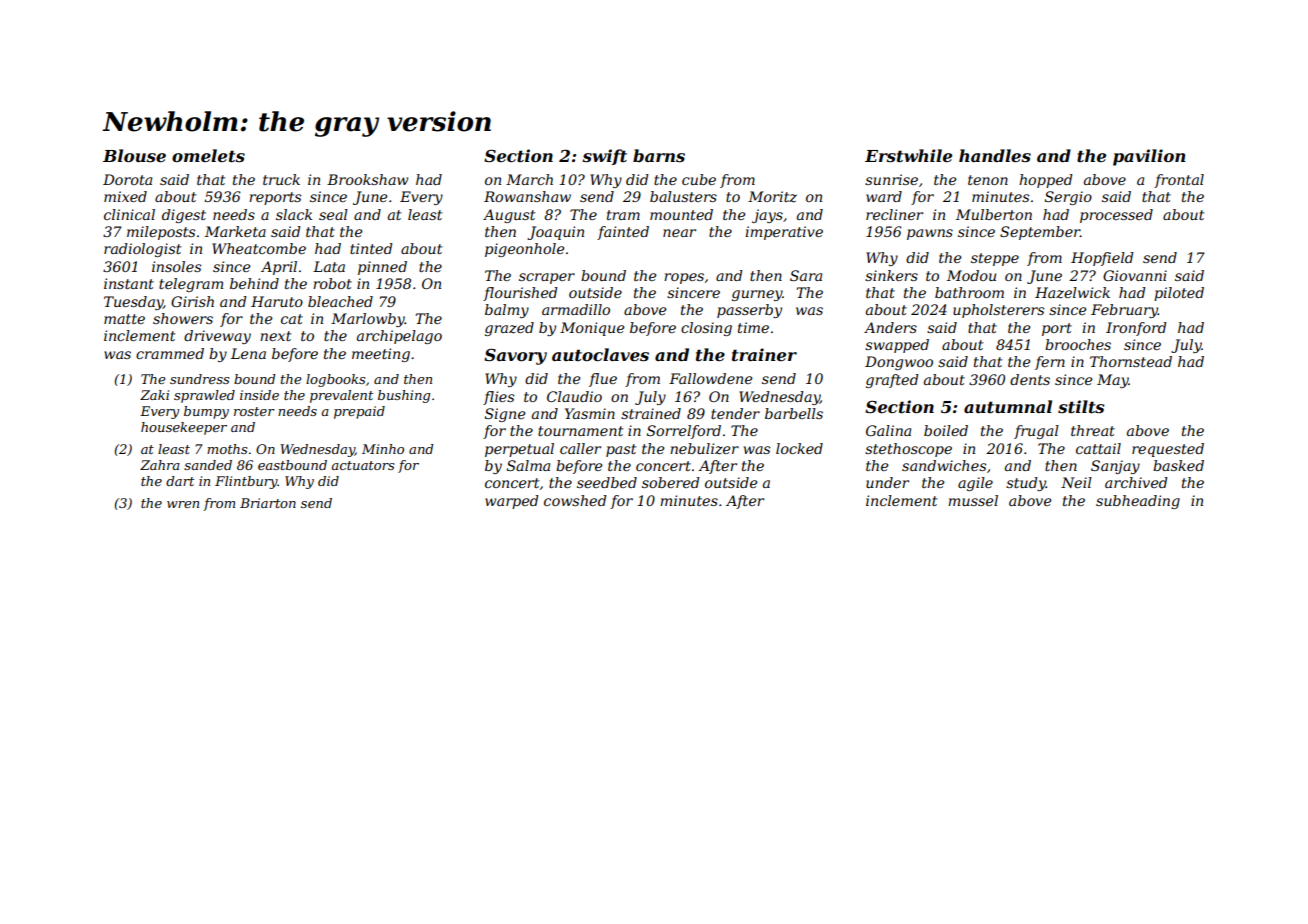 The width and height of the document is (1308, 924). Describe the element at coordinates (208, 155) in the document. I see `omelets` at that location.
